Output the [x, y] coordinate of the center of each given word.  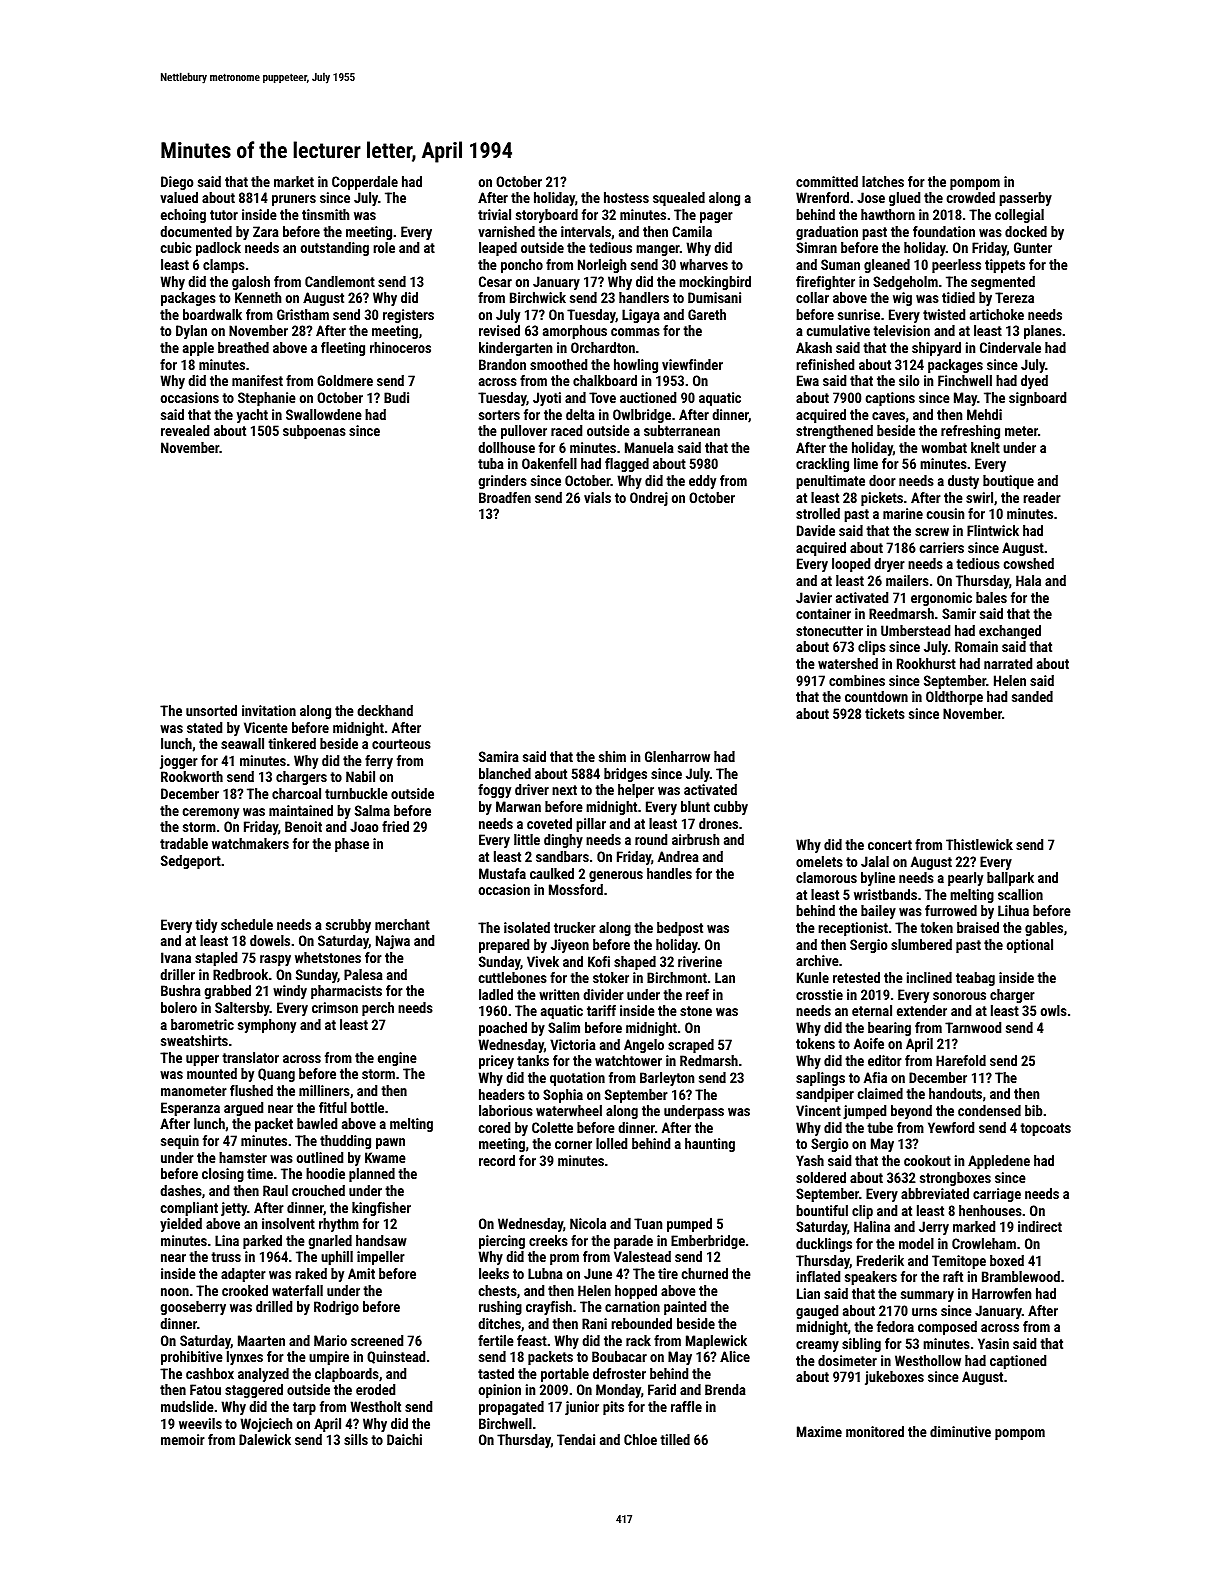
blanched [505, 773]
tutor [224, 215]
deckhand [385, 710]
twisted [944, 314]
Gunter [1033, 247]
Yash [810, 1160]
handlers [644, 297]
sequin [180, 1142]
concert [890, 845]
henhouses [990, 1210]
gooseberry [193, 1308]
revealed [185, 430]
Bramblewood [1021, 1276]
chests [498, 1290]
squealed [679, 199]
